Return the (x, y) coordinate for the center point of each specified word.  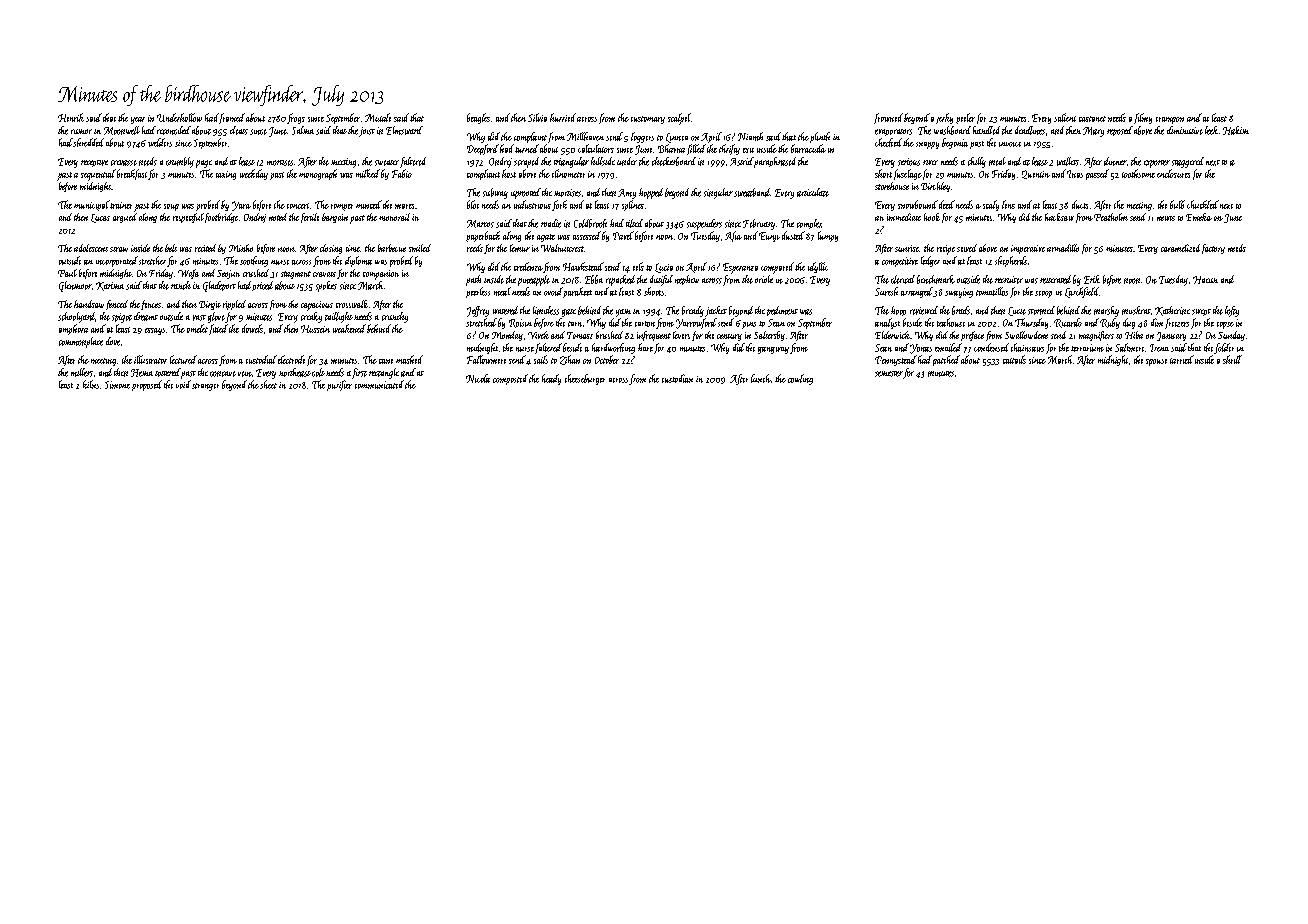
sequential (98, 175)
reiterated (1055, 279)
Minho (241, 248)
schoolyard (77, 317)
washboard (952, 130)
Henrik (71, 117)
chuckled (1203, 204)
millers (82, 372)
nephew (687, 280)
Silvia (537, 117)
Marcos (480, 224)
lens (1008, 204)
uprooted (526, 193)
